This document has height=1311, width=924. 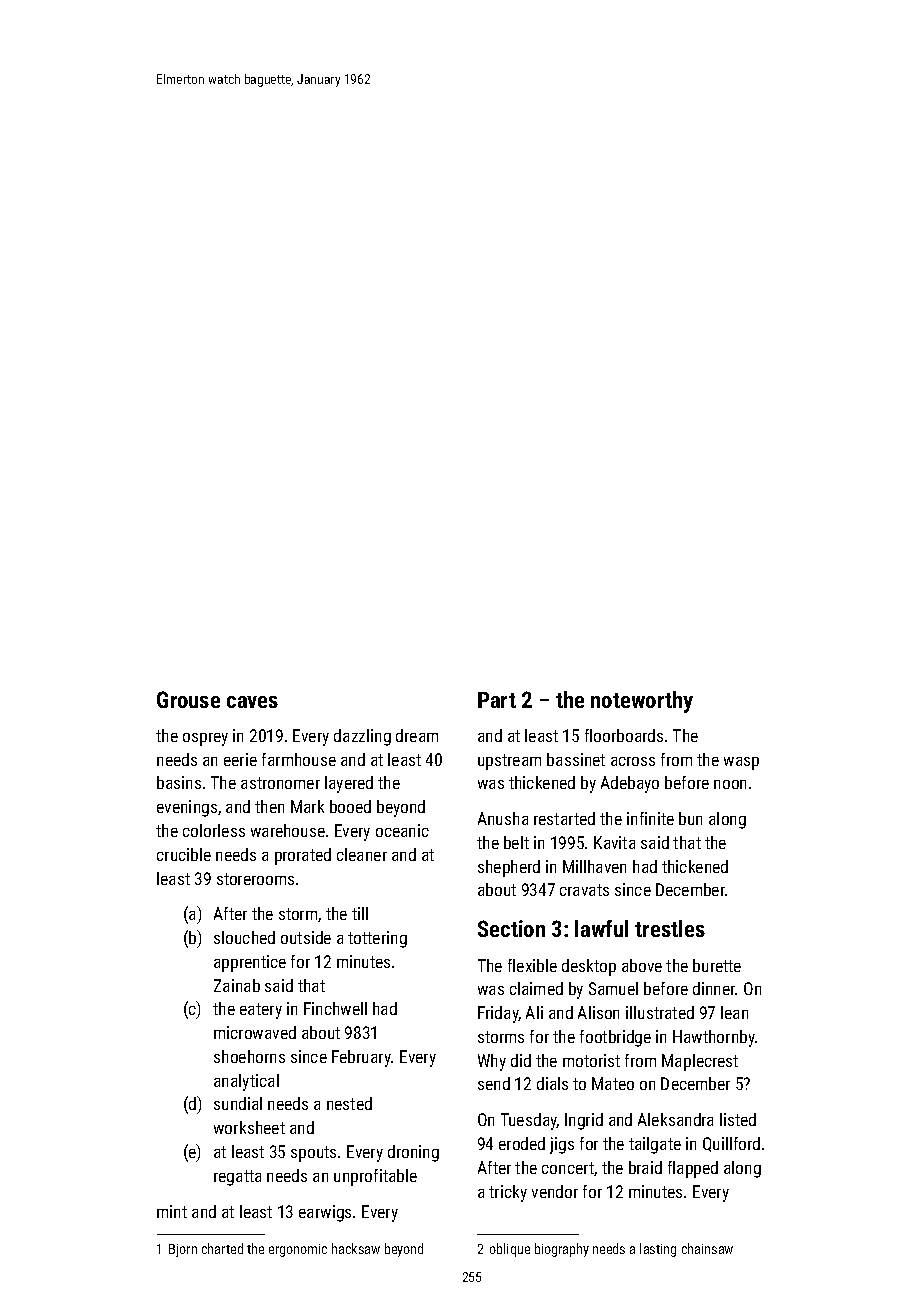 I want to click on Finchwell, so click(x=335, y=1008).
